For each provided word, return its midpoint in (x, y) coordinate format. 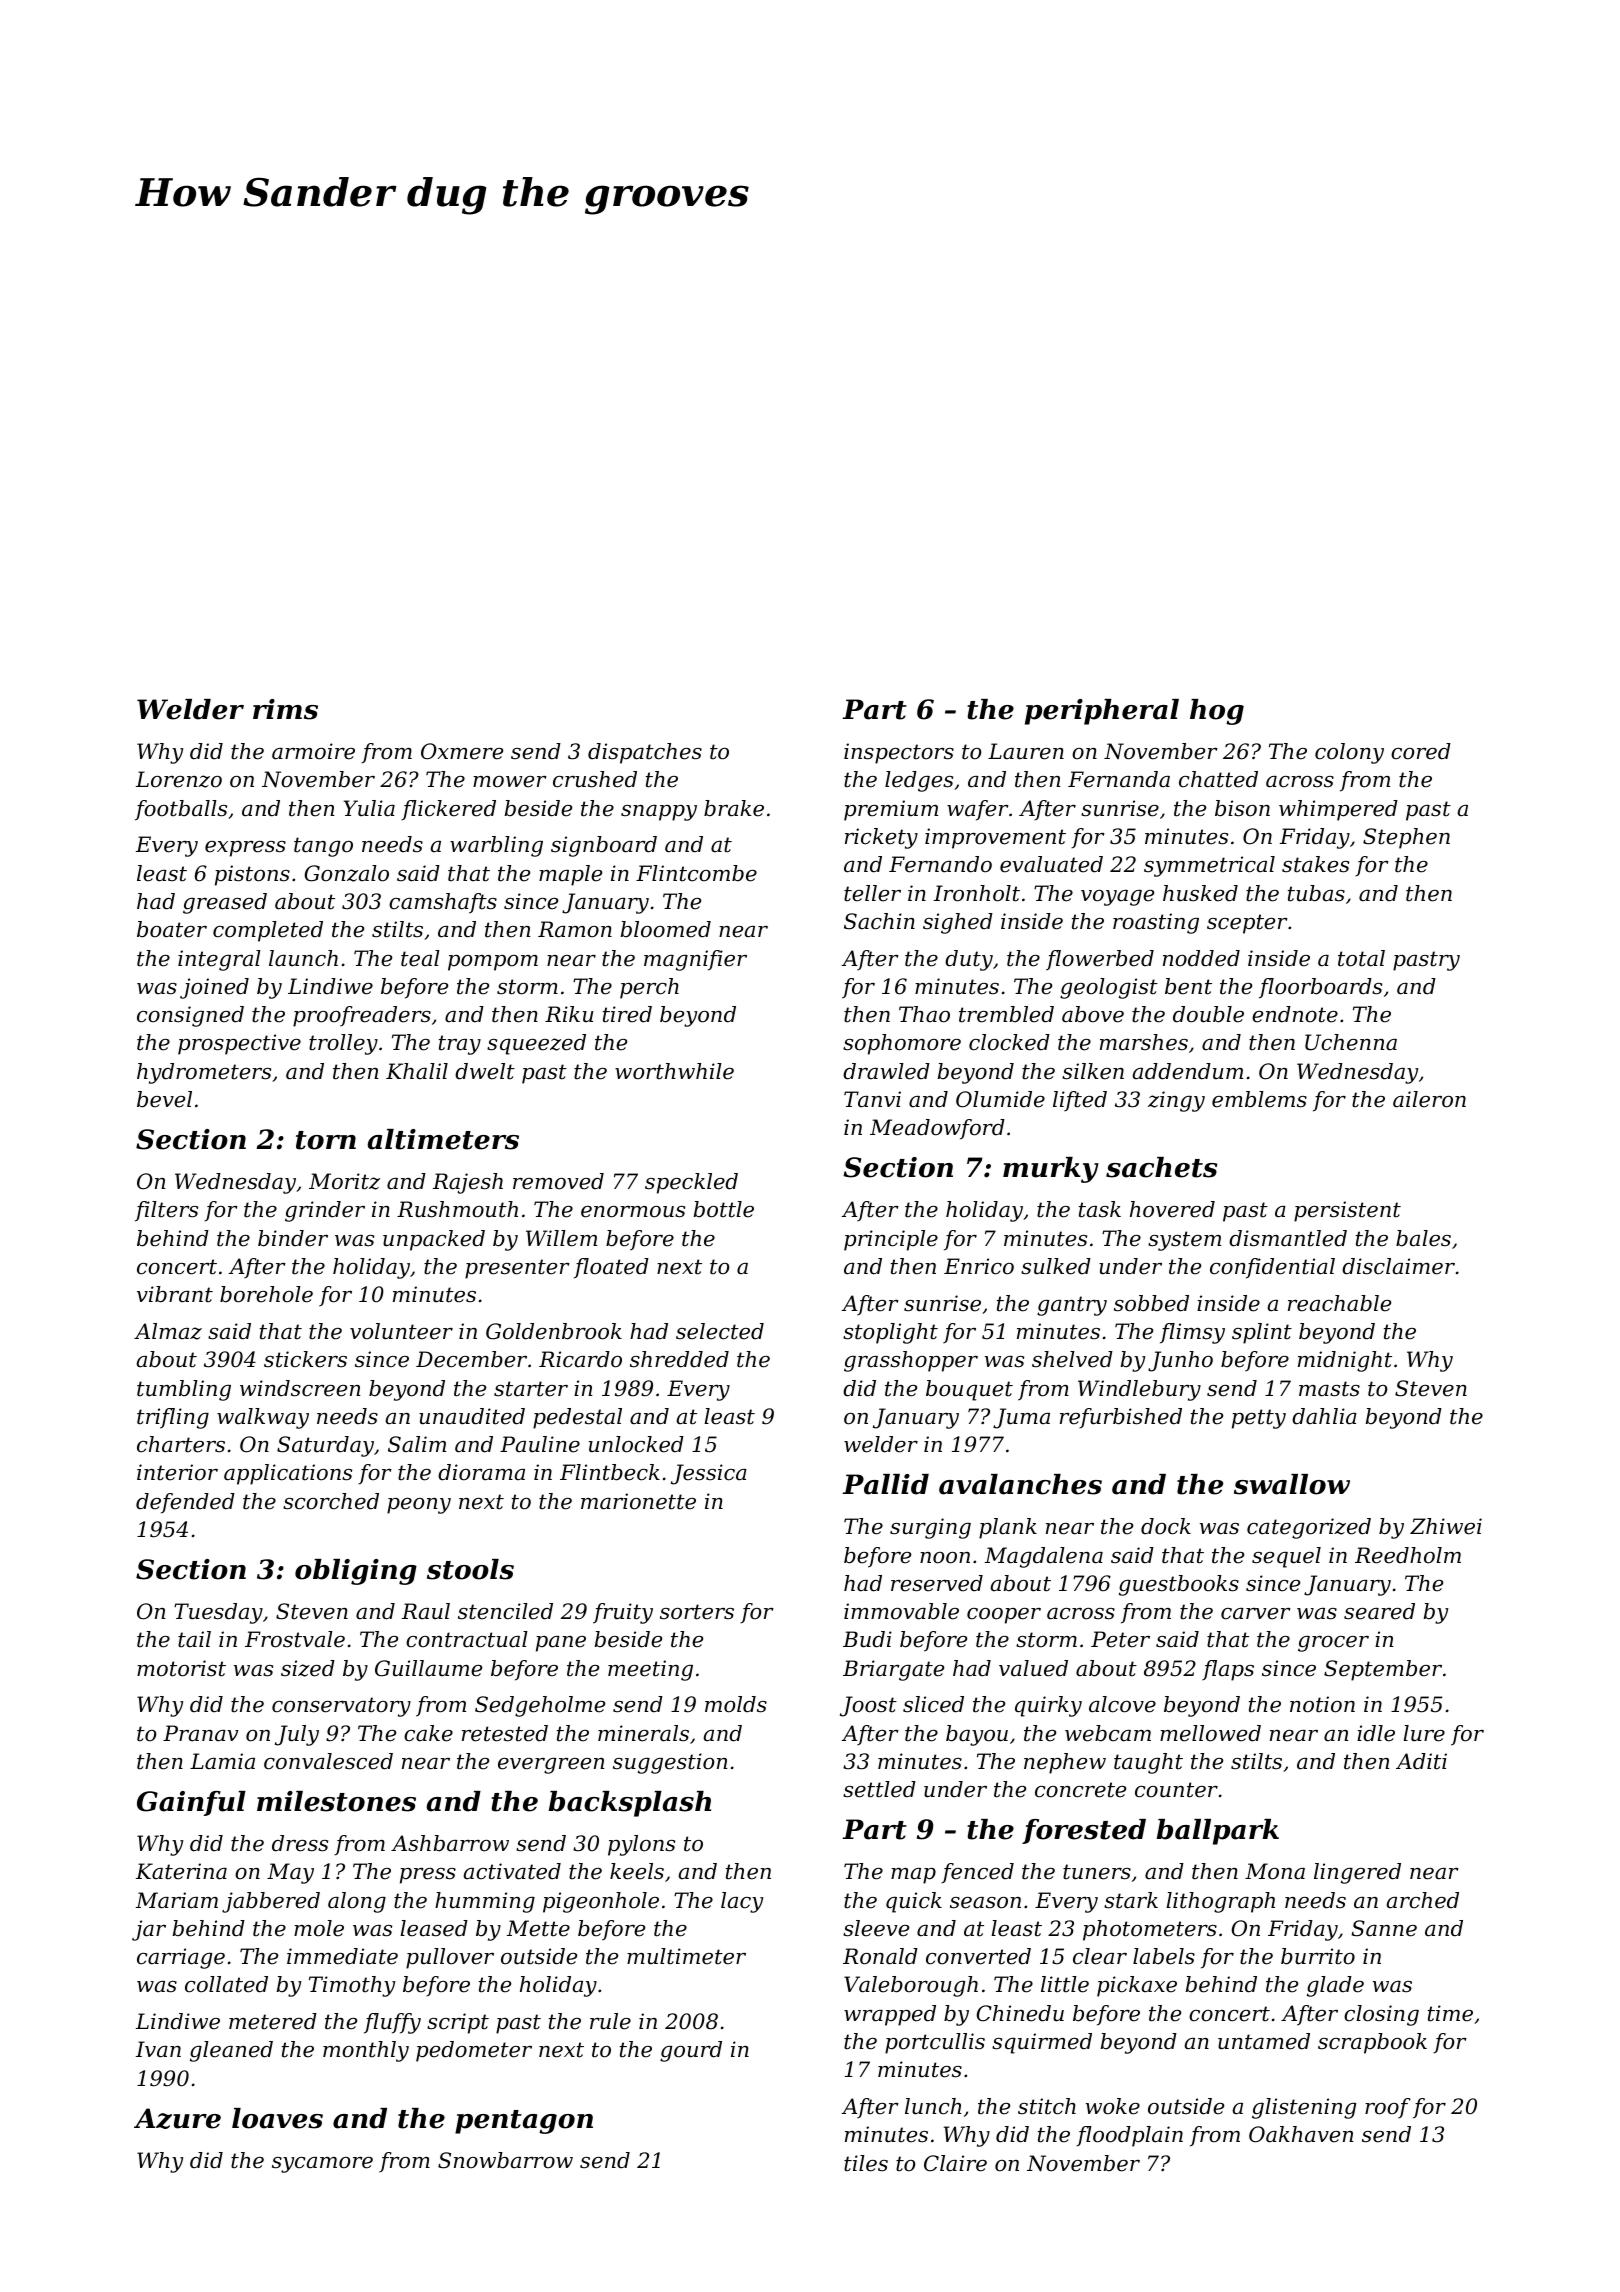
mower (510, 782)
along (357, 1902)
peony (419, 1506)
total (1361, 958)
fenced (977, 1873)
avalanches (1020, 1484)
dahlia (1324, 1416)
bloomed (666, 929)
